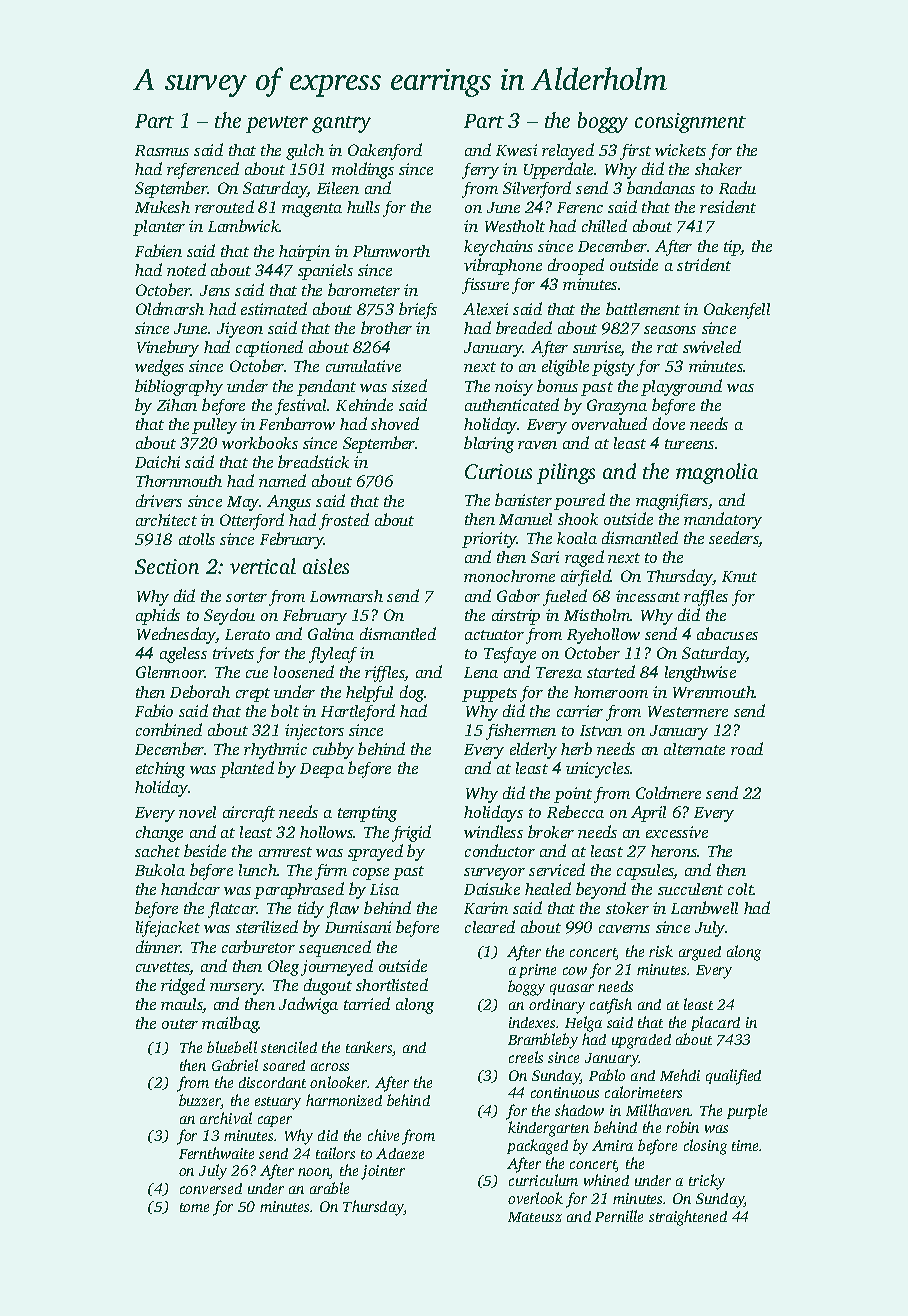  I want to click on Lambwell, so click(704, 907).
